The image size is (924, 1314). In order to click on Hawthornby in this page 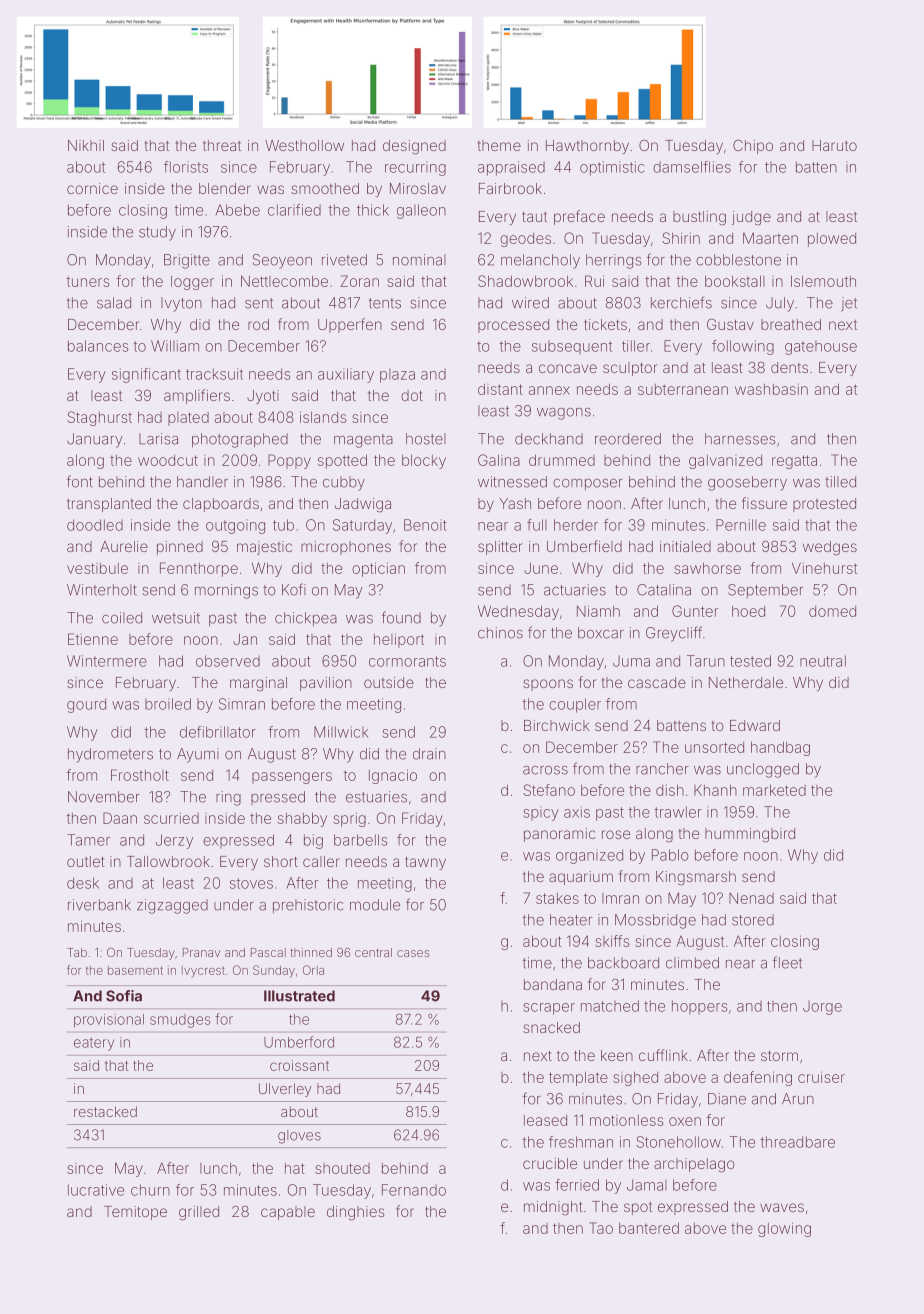, I will do `click(587, 147)`.
